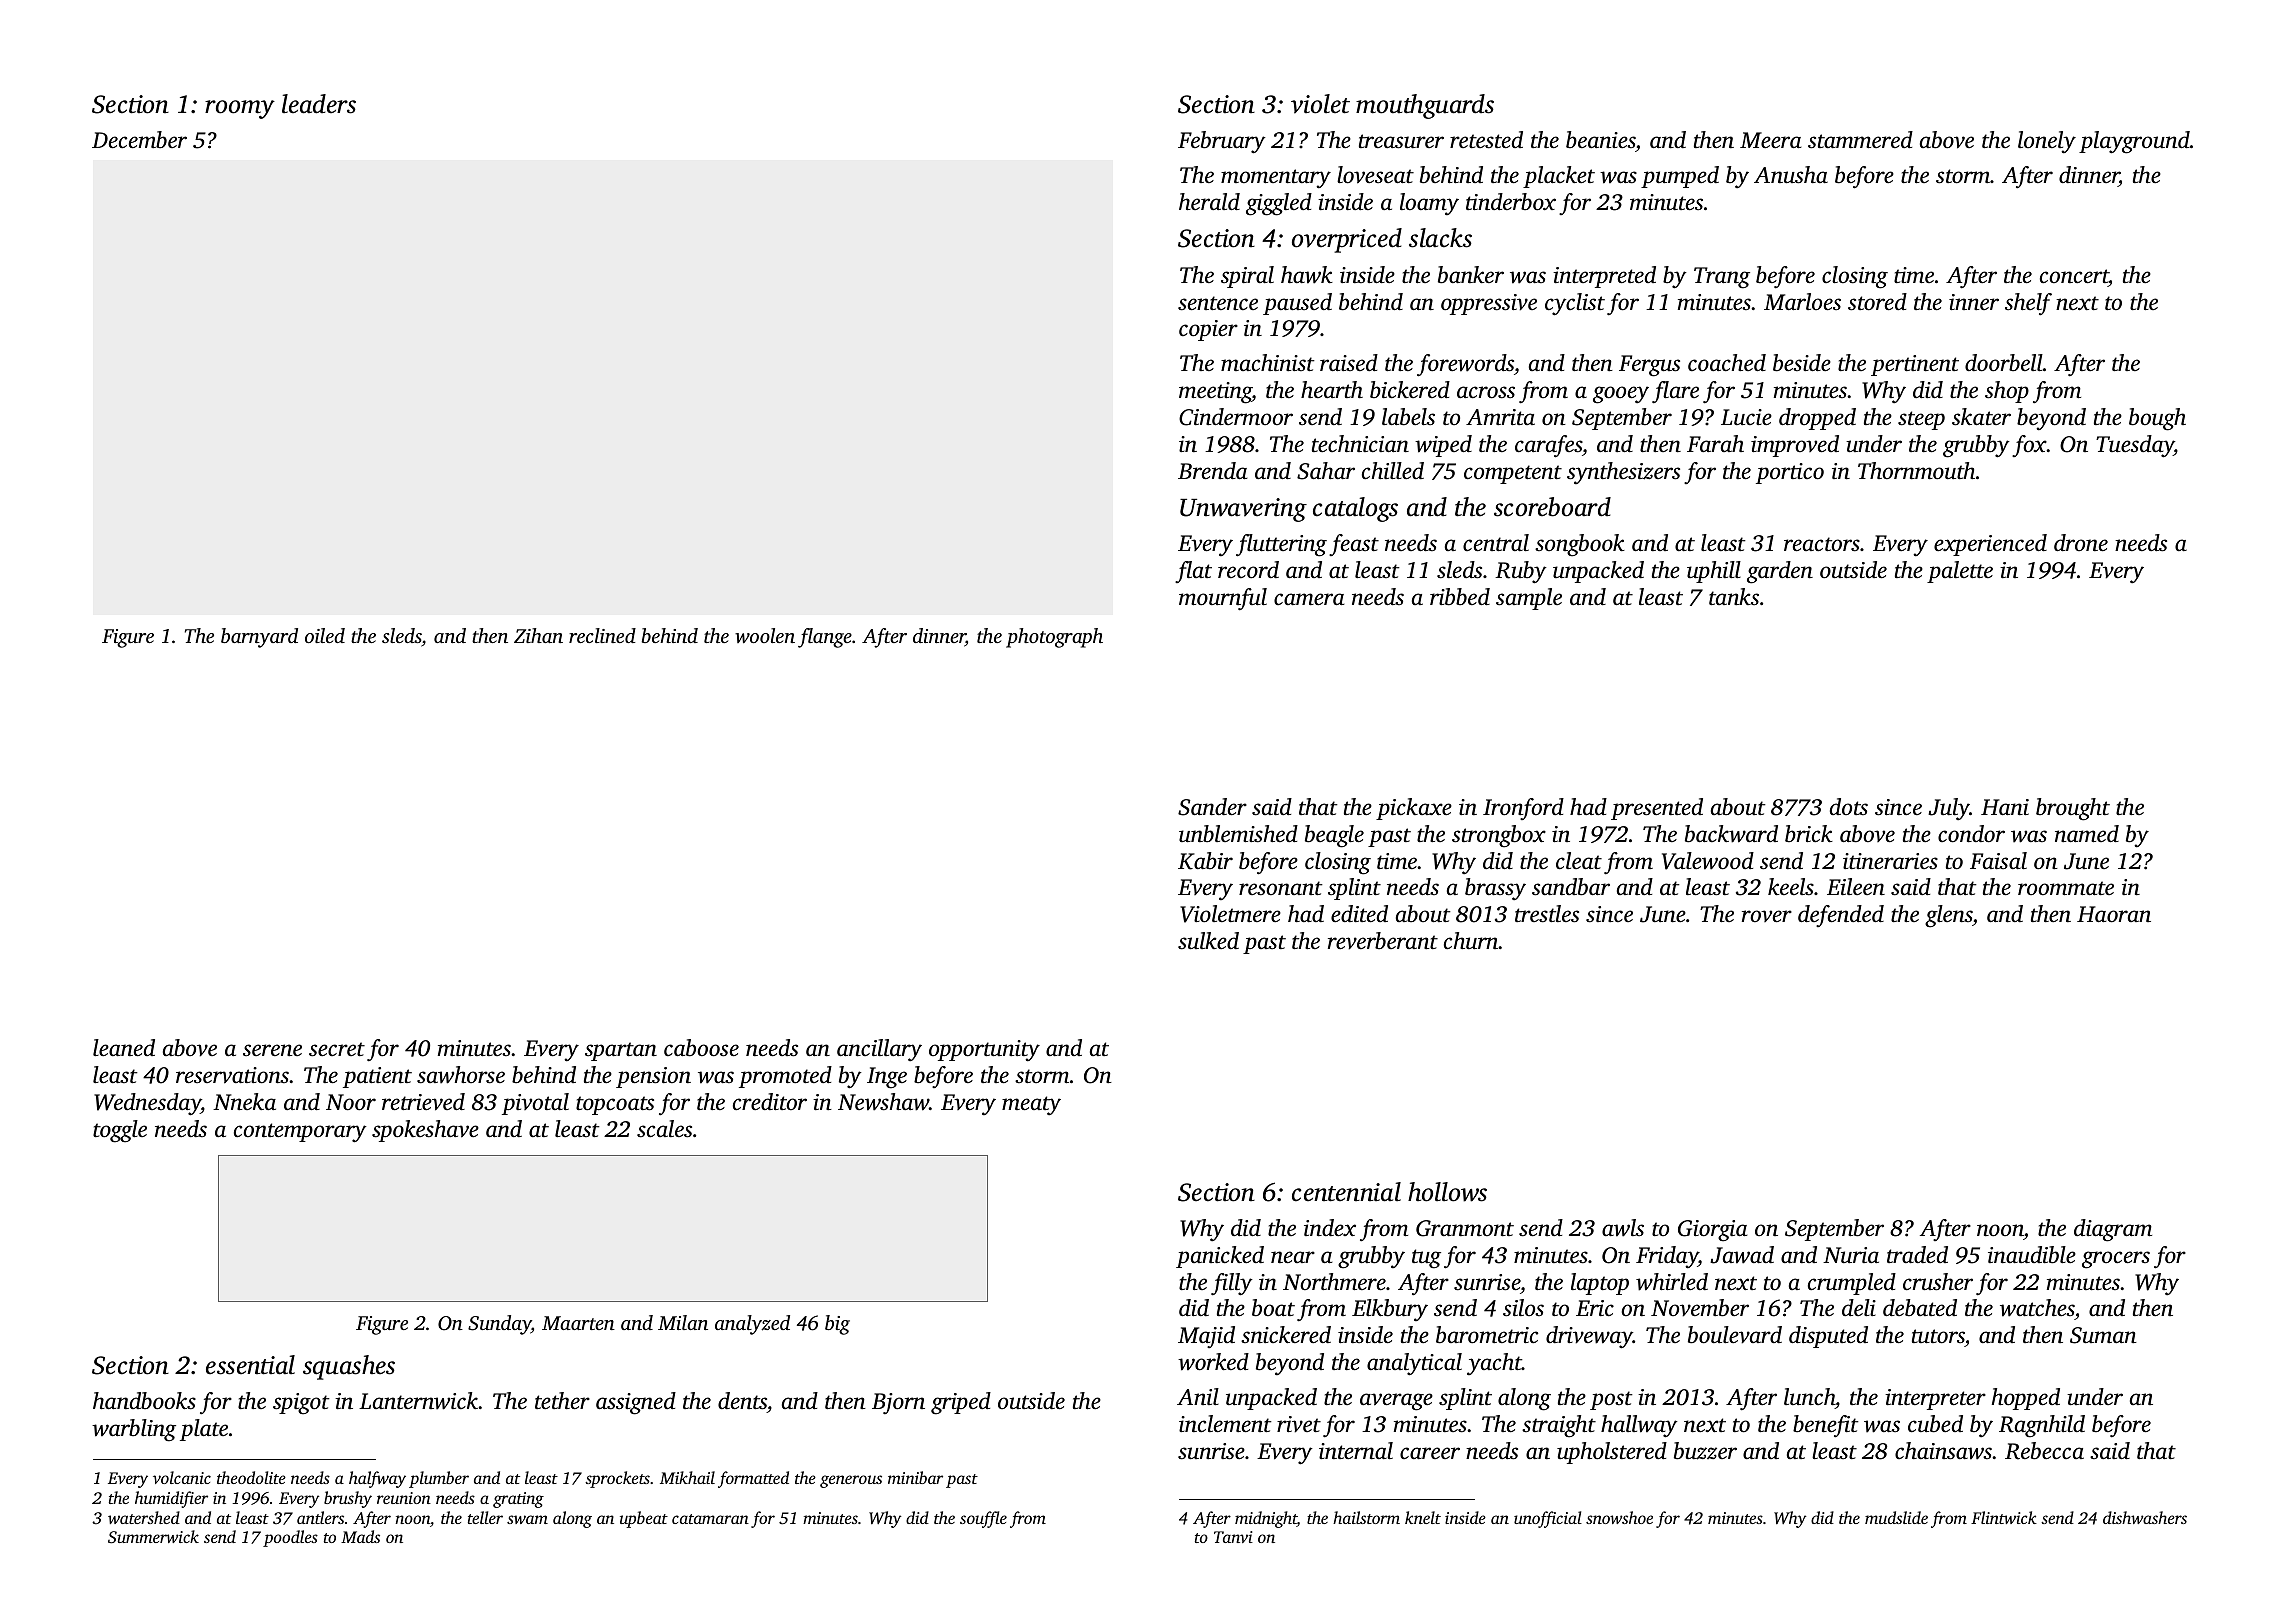  Describe the element at coordinates (1356, 1451) in the screenshot. I see `internal` at that location.
